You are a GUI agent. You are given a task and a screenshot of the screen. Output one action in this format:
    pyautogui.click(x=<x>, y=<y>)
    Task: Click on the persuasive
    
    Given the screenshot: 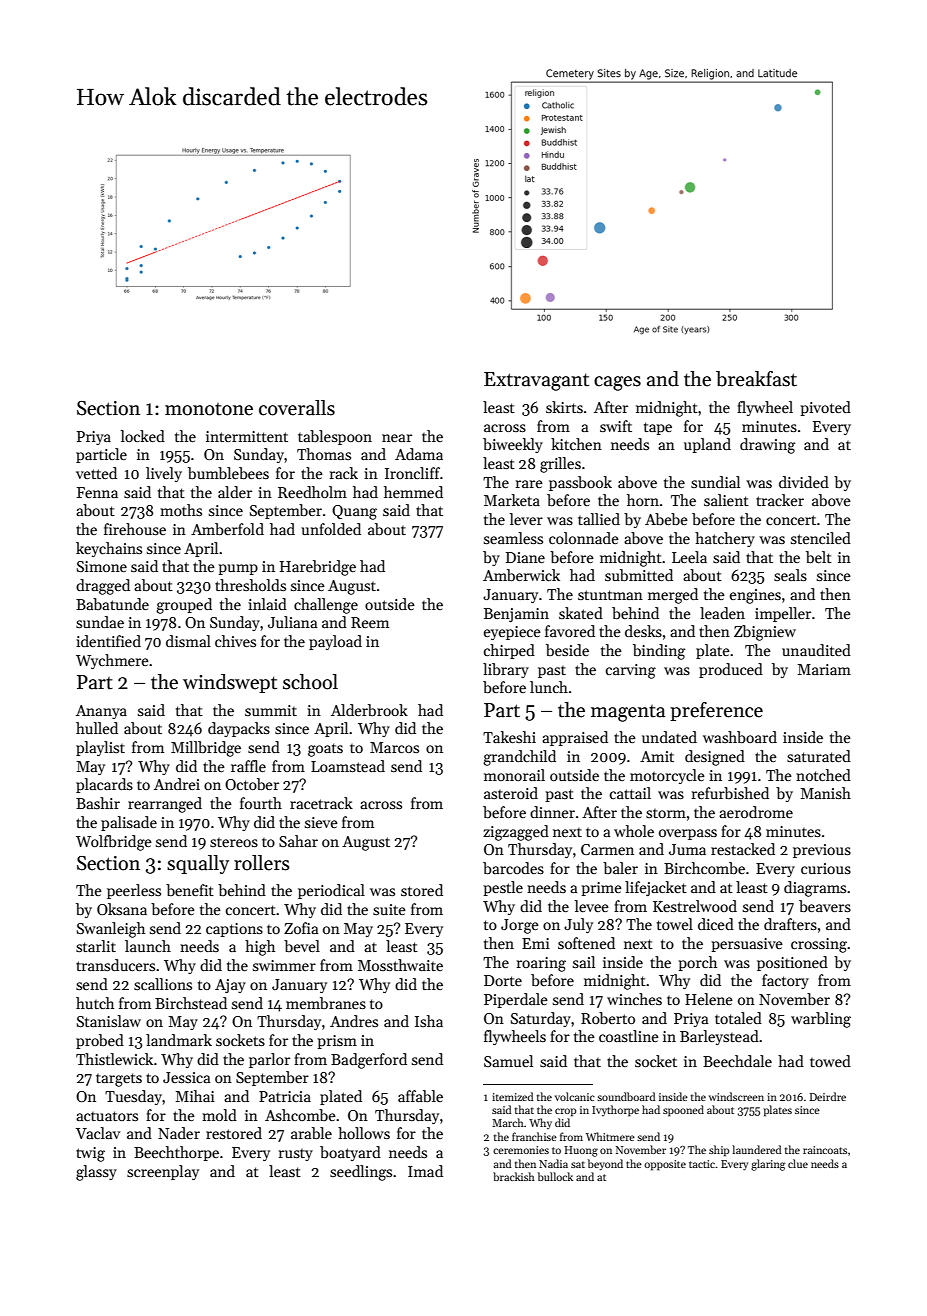 What is the action you would take?
    pyautogui.click(x=747, y=945)
